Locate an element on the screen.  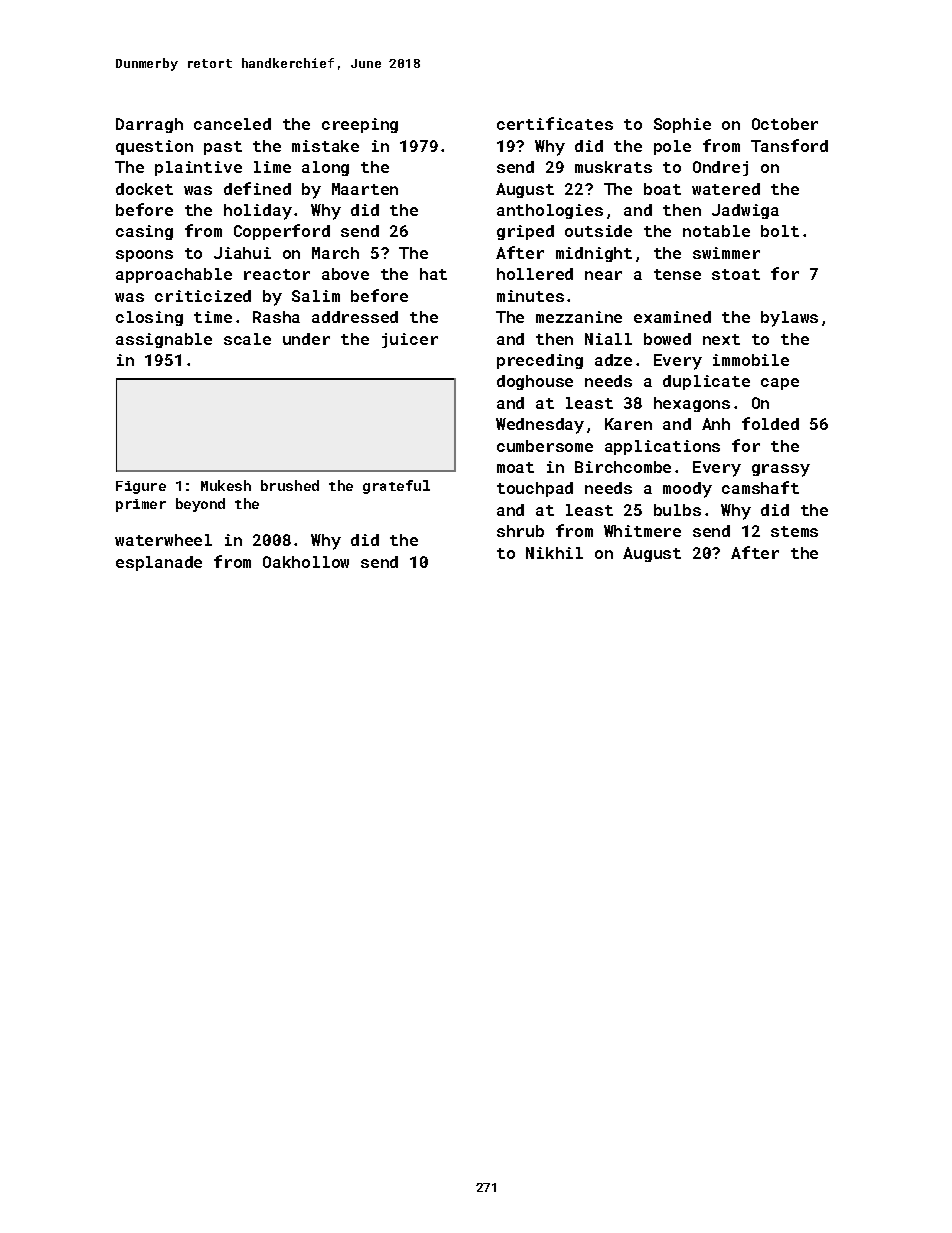
canceled is located at coordinates (232, 124).
